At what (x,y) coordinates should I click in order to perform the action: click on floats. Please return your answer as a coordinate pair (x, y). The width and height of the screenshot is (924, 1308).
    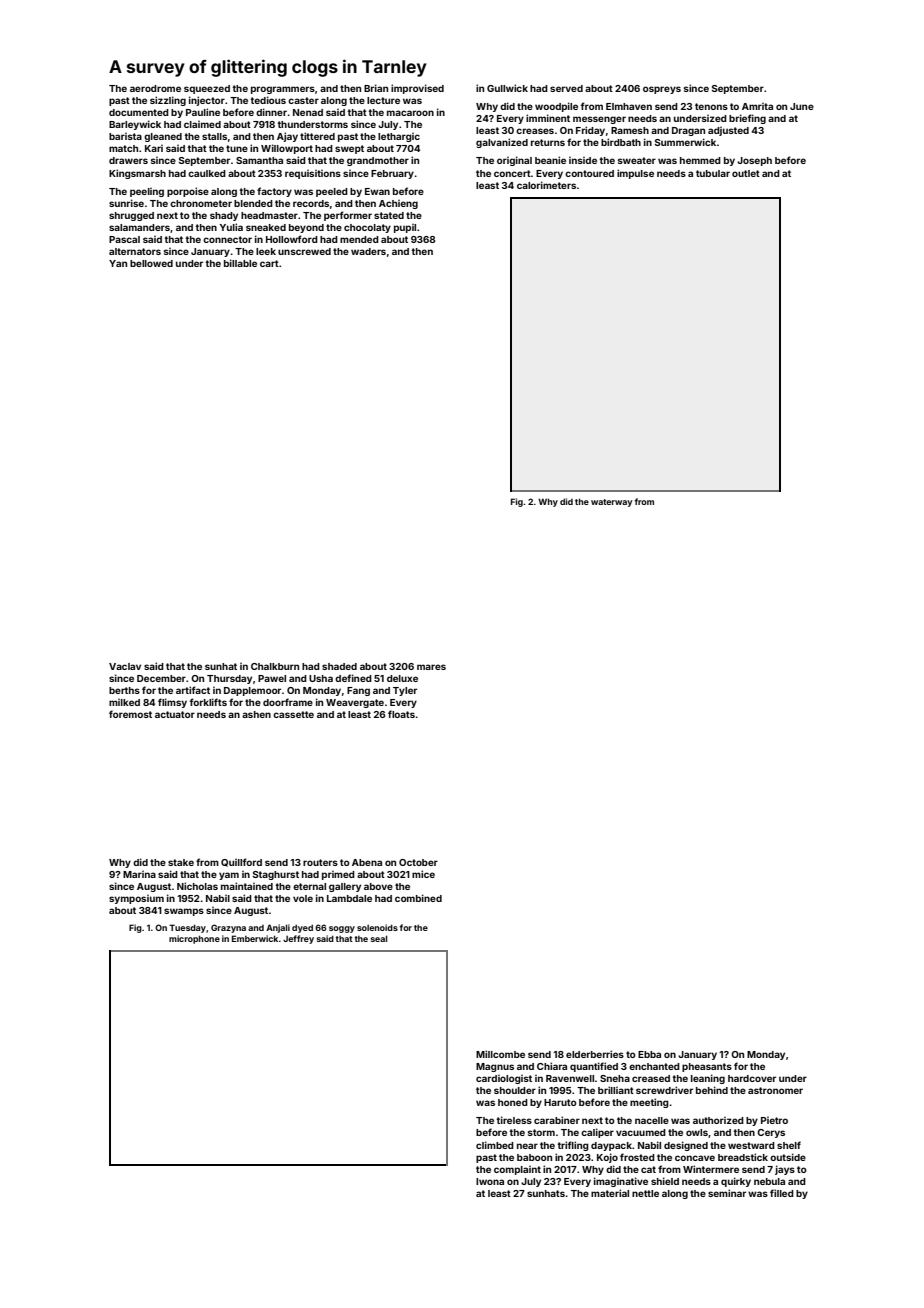
    Looking at the image, I should click on (401, 714).
